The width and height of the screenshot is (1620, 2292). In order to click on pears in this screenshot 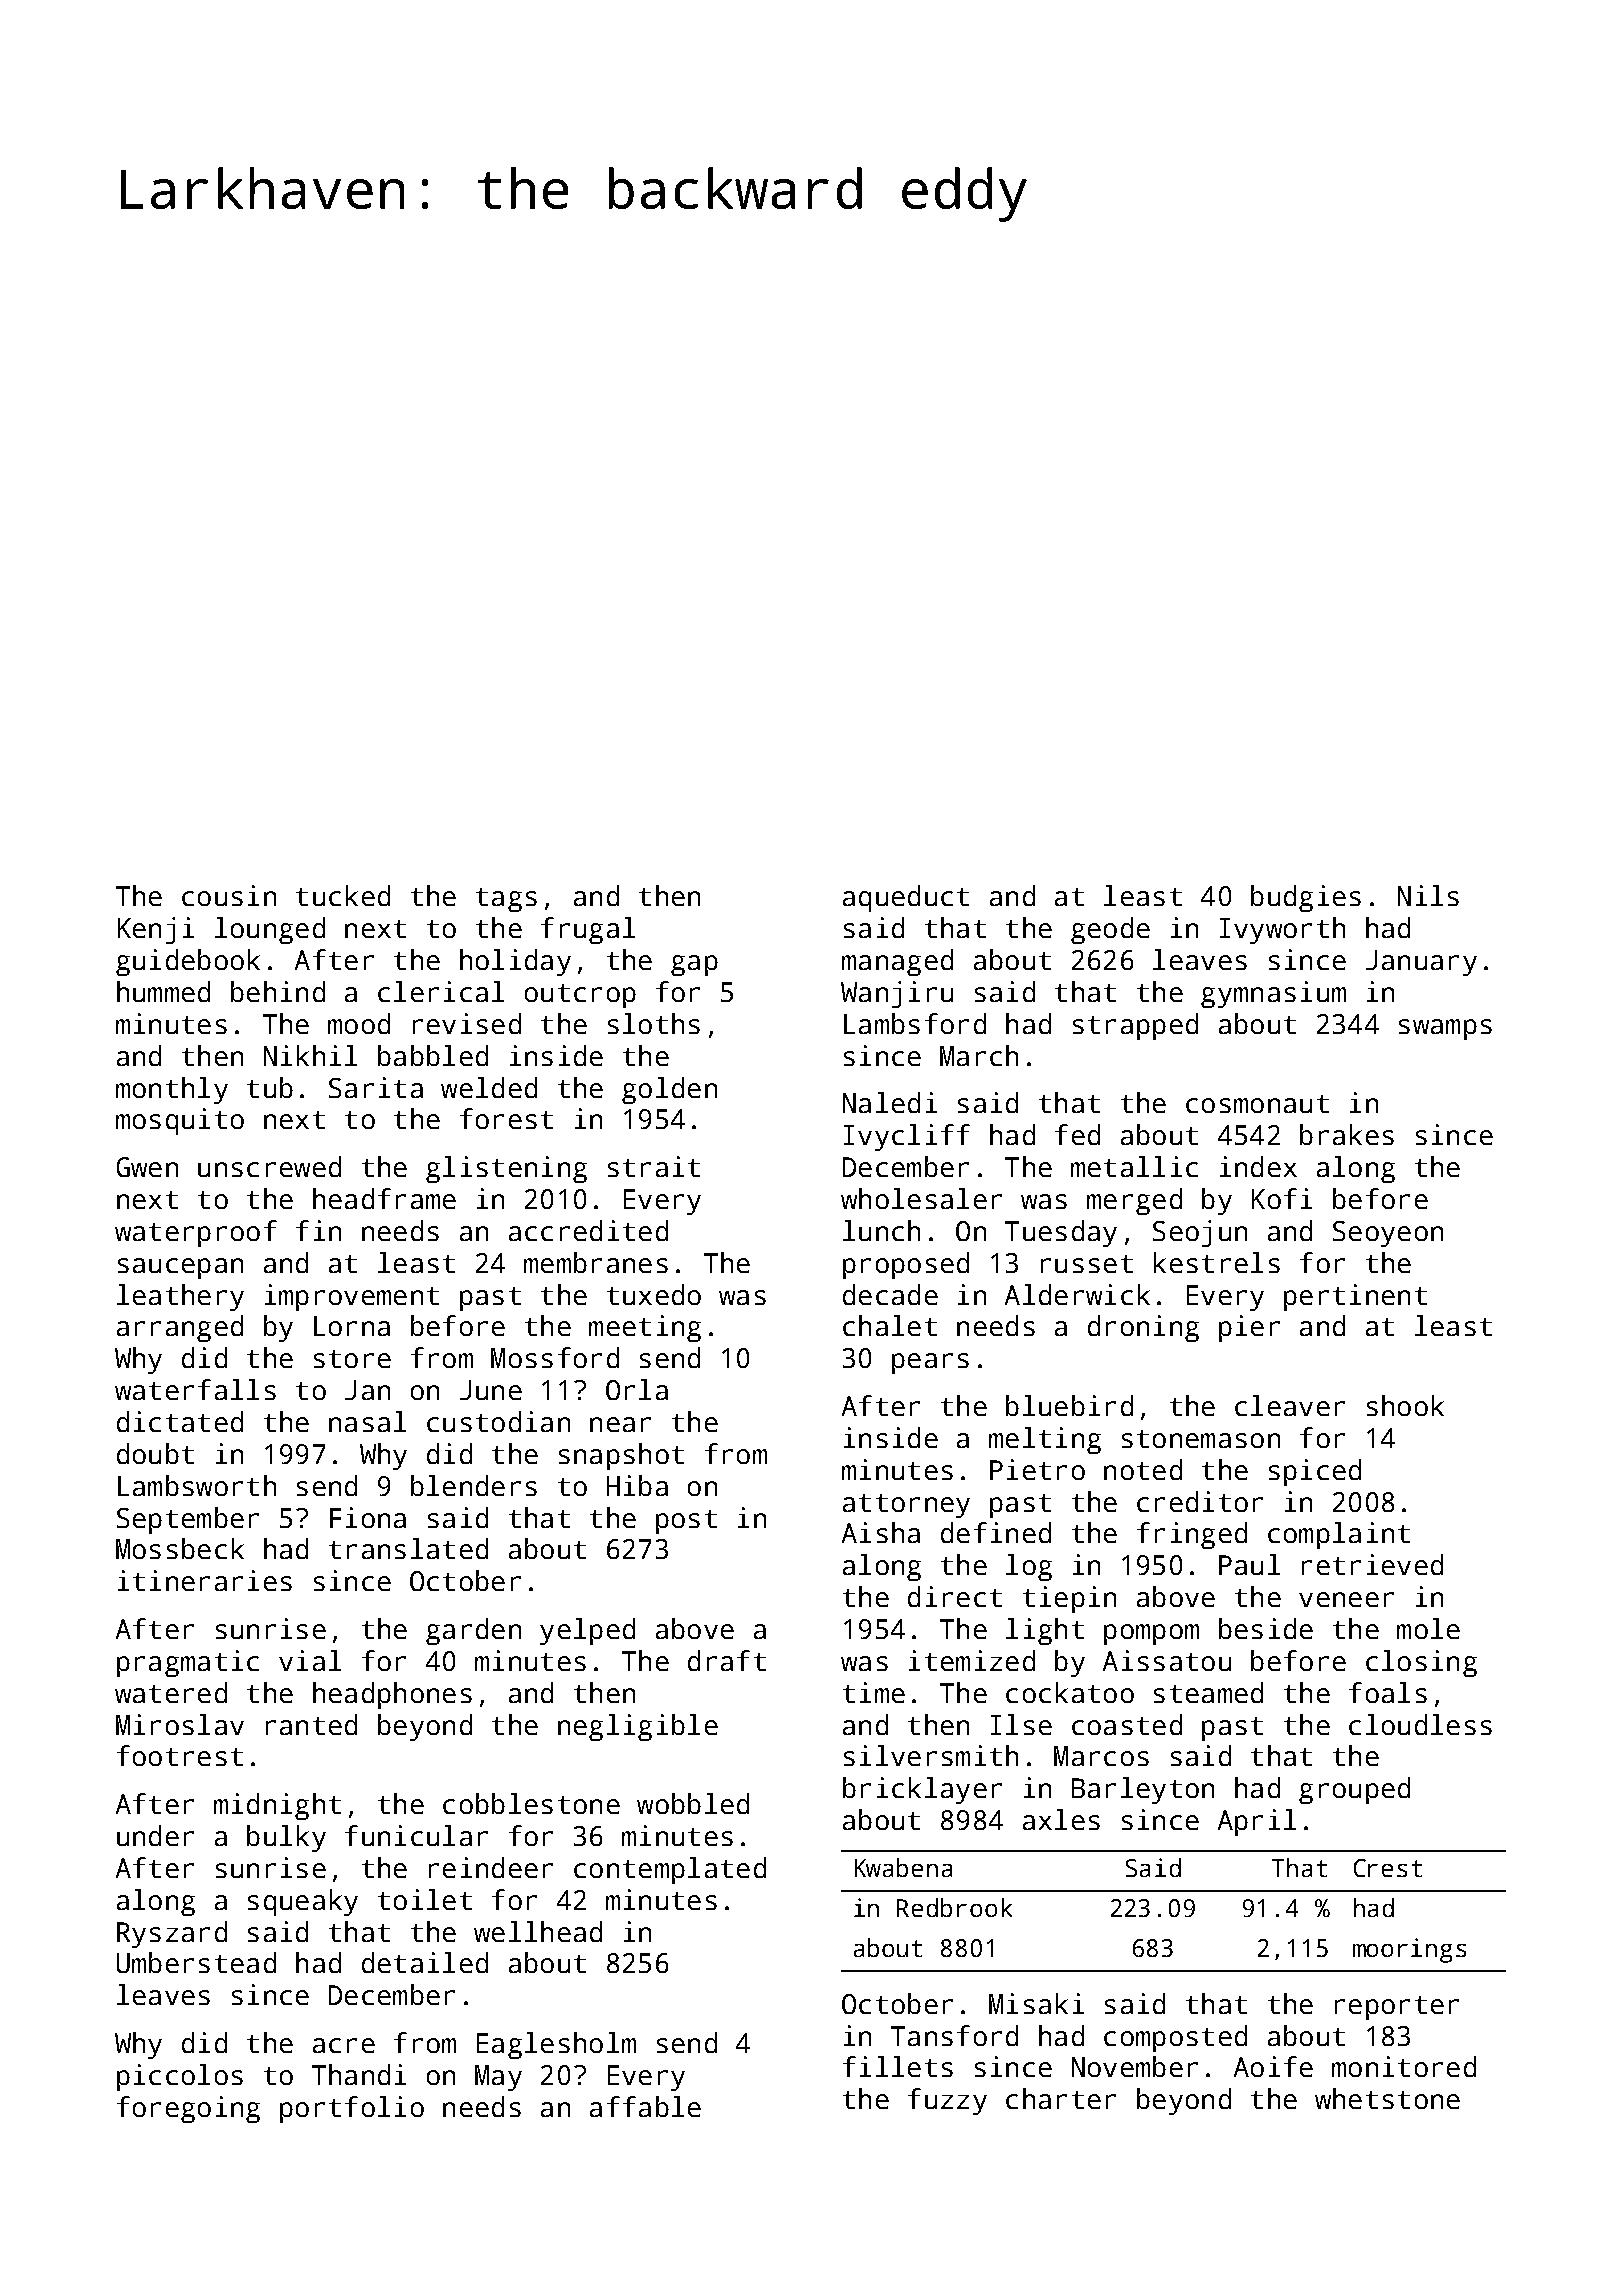, I will do `click(930, 1363)`.
